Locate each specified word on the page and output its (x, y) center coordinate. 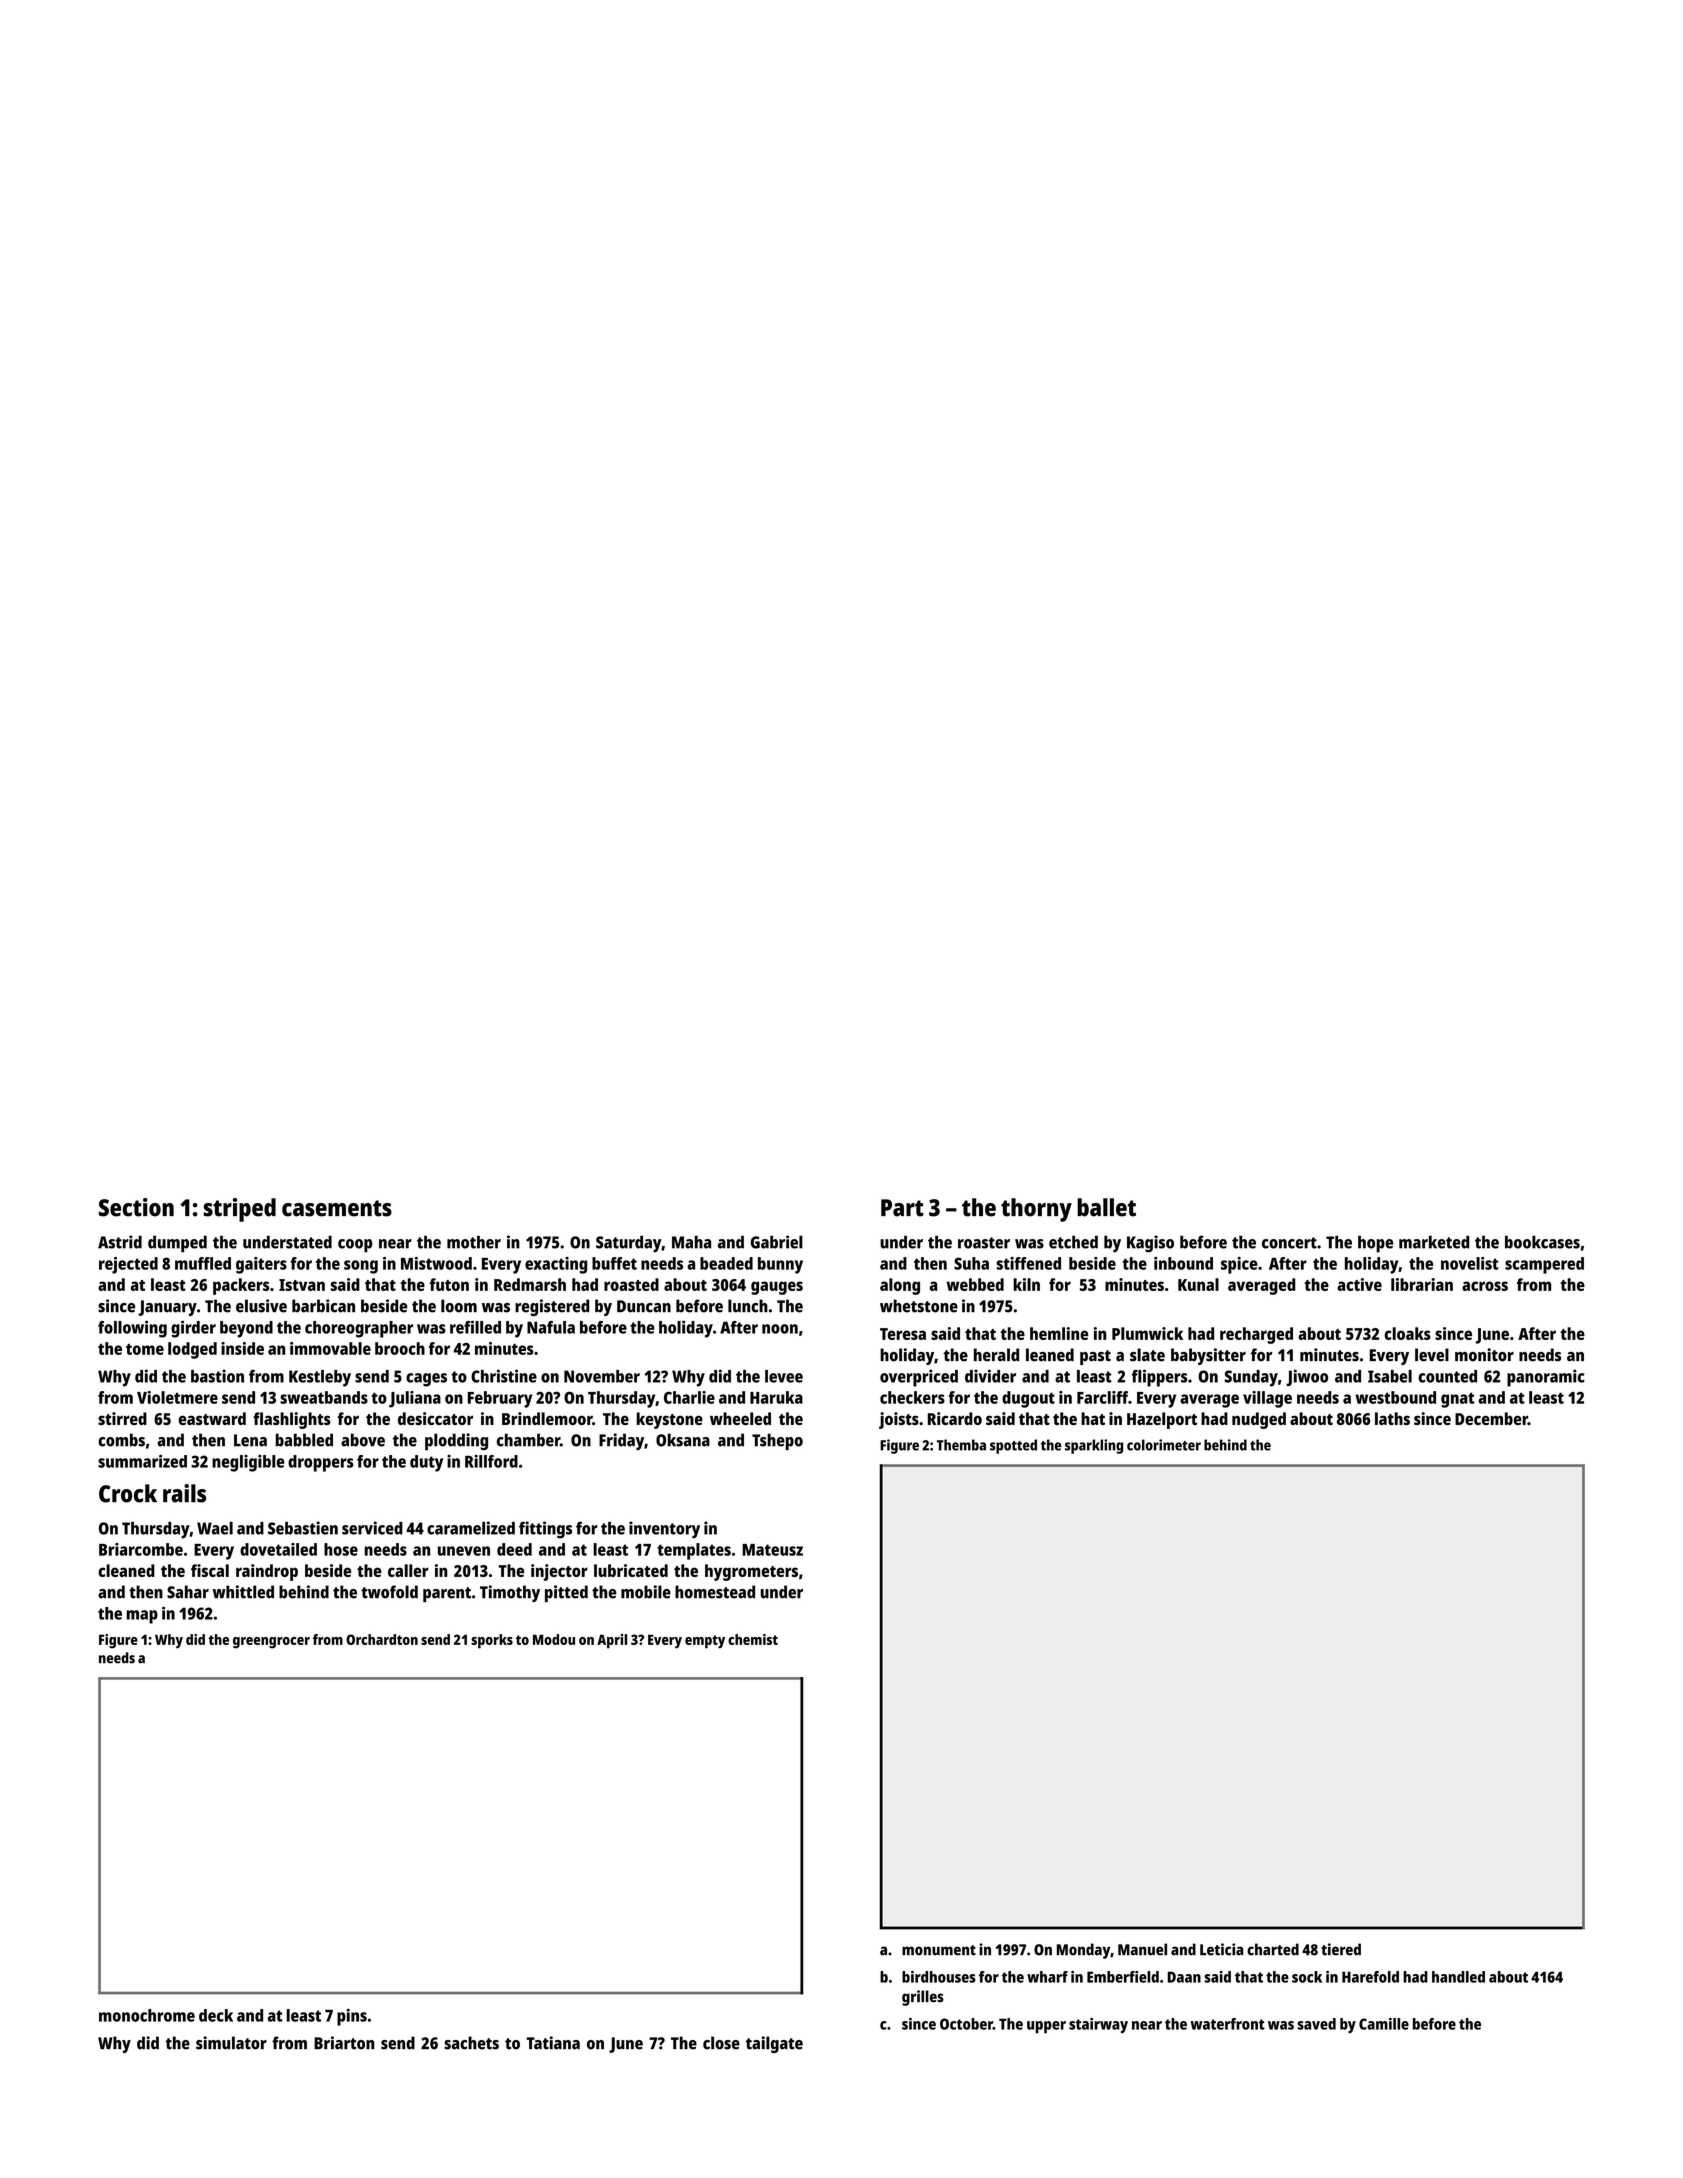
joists (899, 1420)
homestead (715, 1592)
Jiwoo (1307, 1377)
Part (902, 1208)
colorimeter (1164, 1445)
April (612, 1641)
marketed (1434, 1242)
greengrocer (271, 1643)
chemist (753, 1639)
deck (216, 2015)
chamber (528, 1440)
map (142, 1617)
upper (1046, 2027)
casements (337, 1208)
